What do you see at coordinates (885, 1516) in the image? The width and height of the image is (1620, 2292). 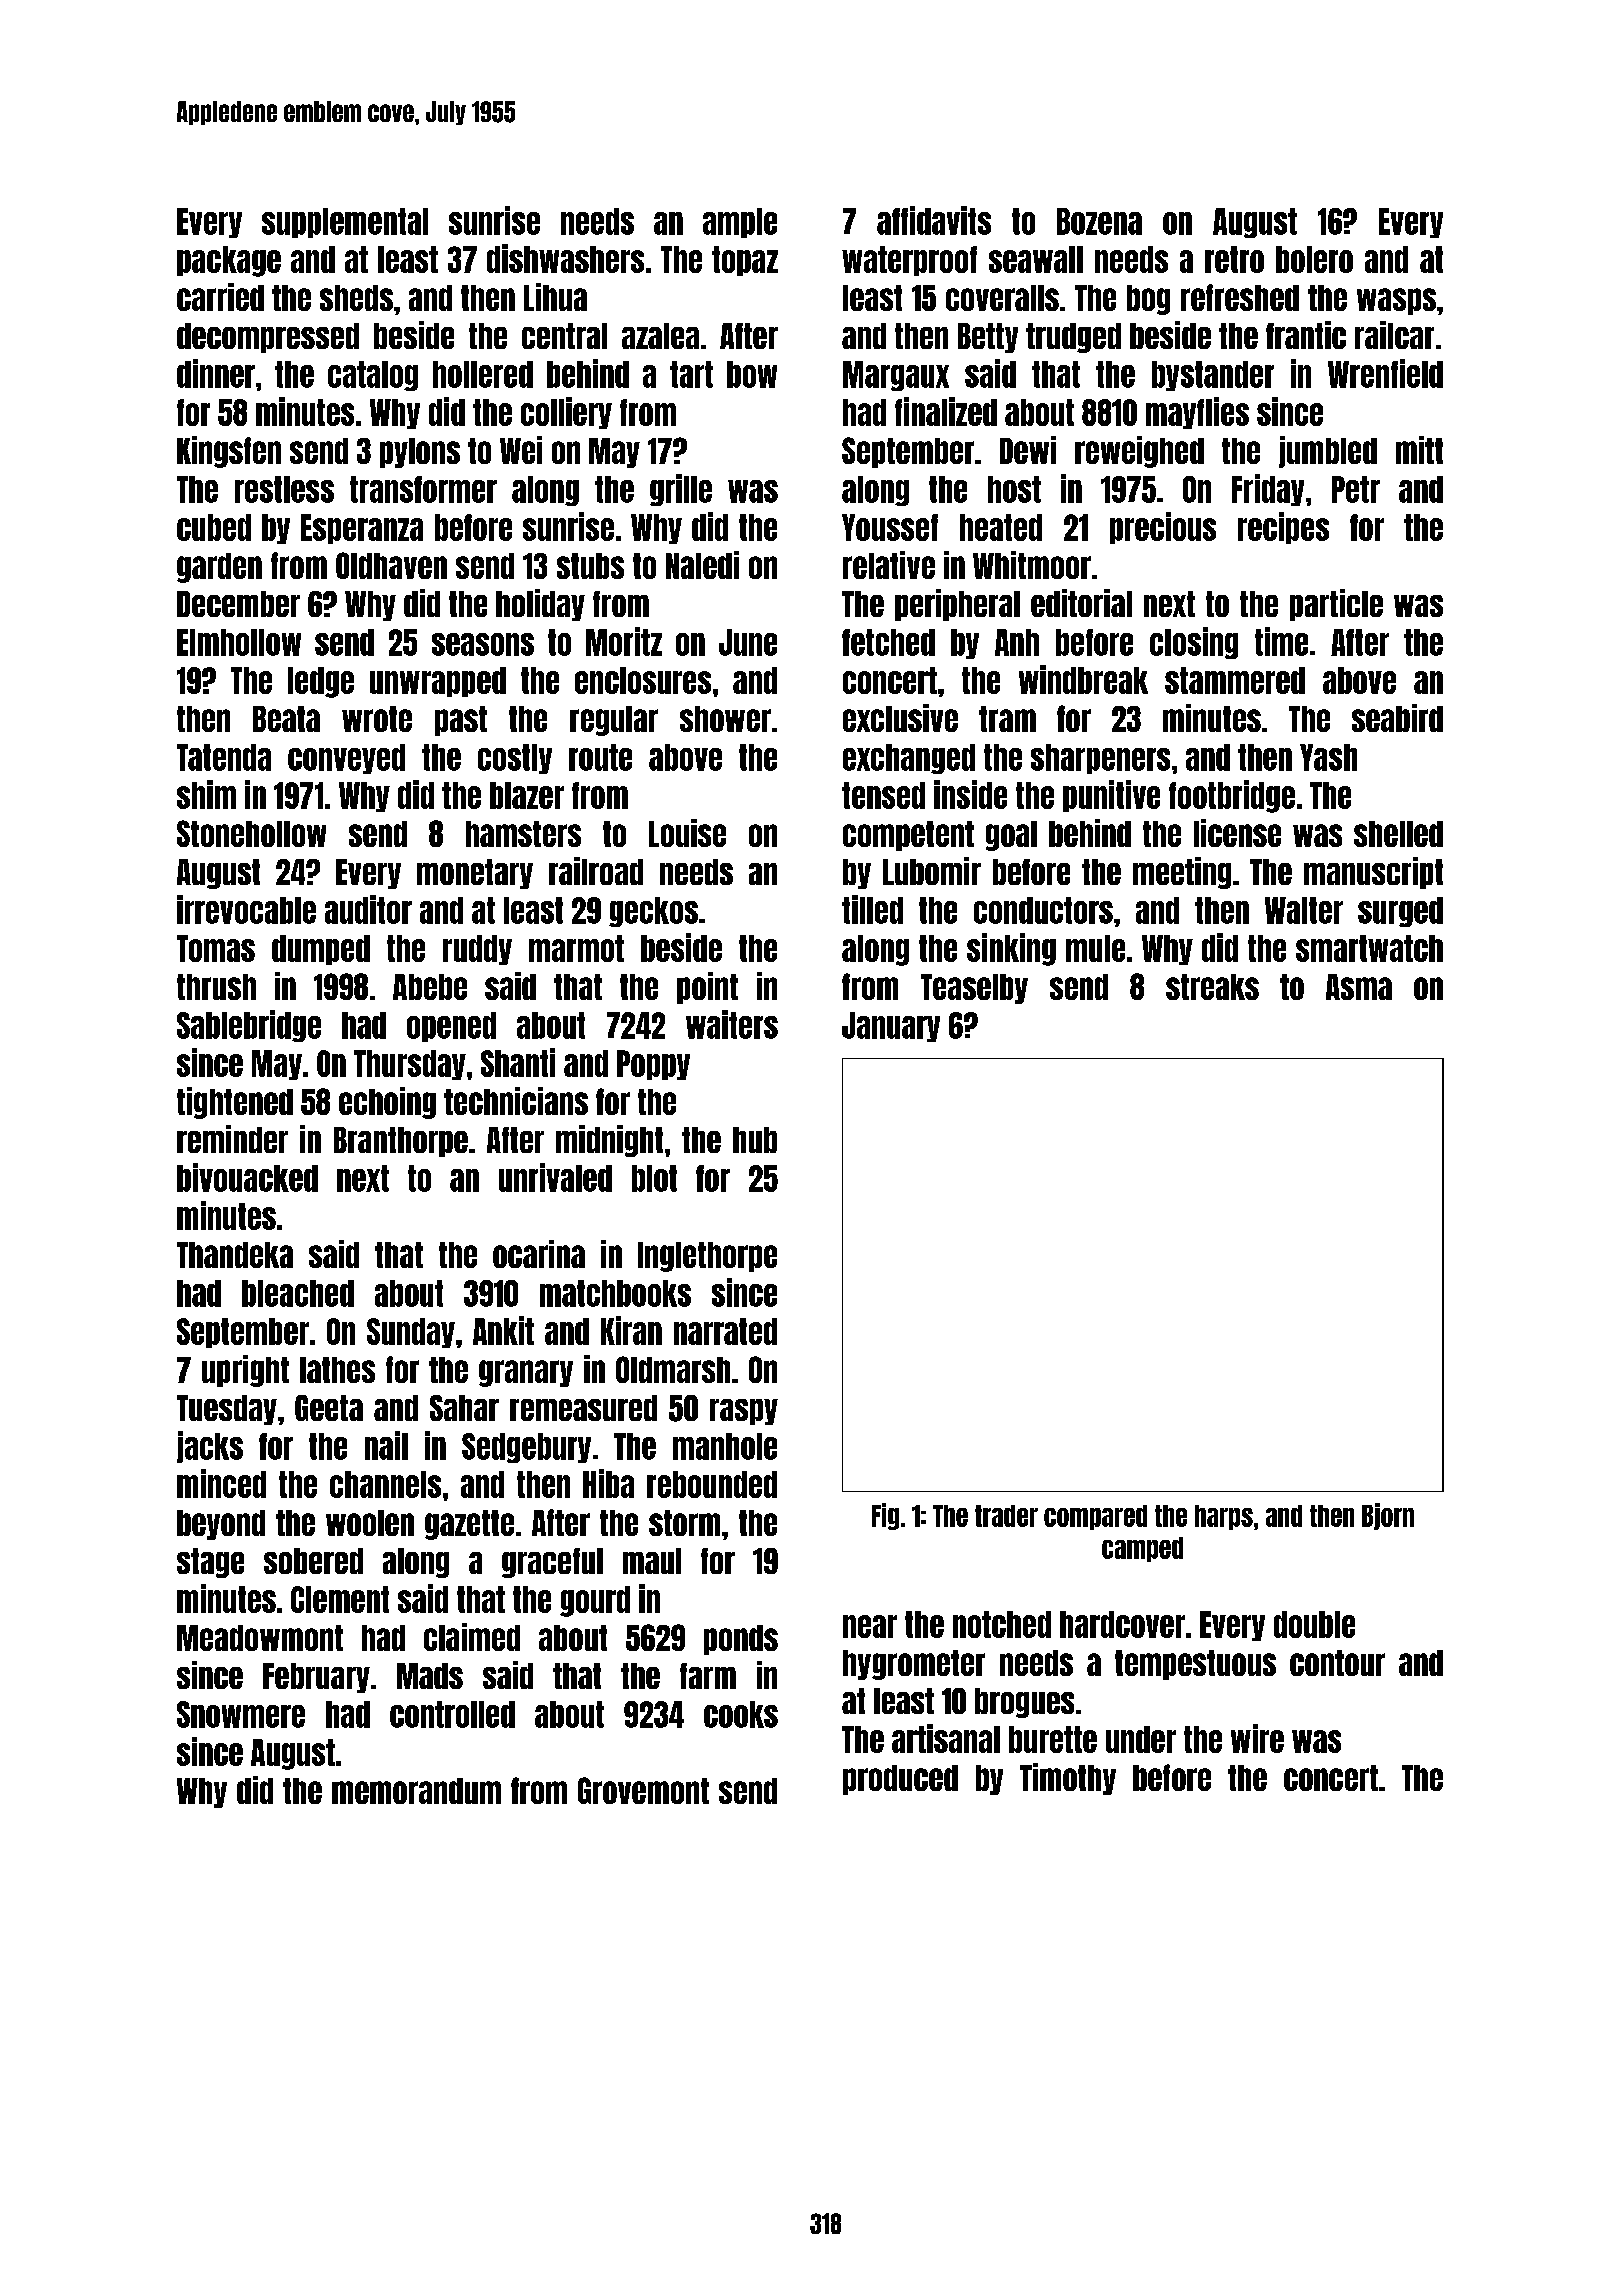 I see `Fig` at bounding box center [885, 1516].
